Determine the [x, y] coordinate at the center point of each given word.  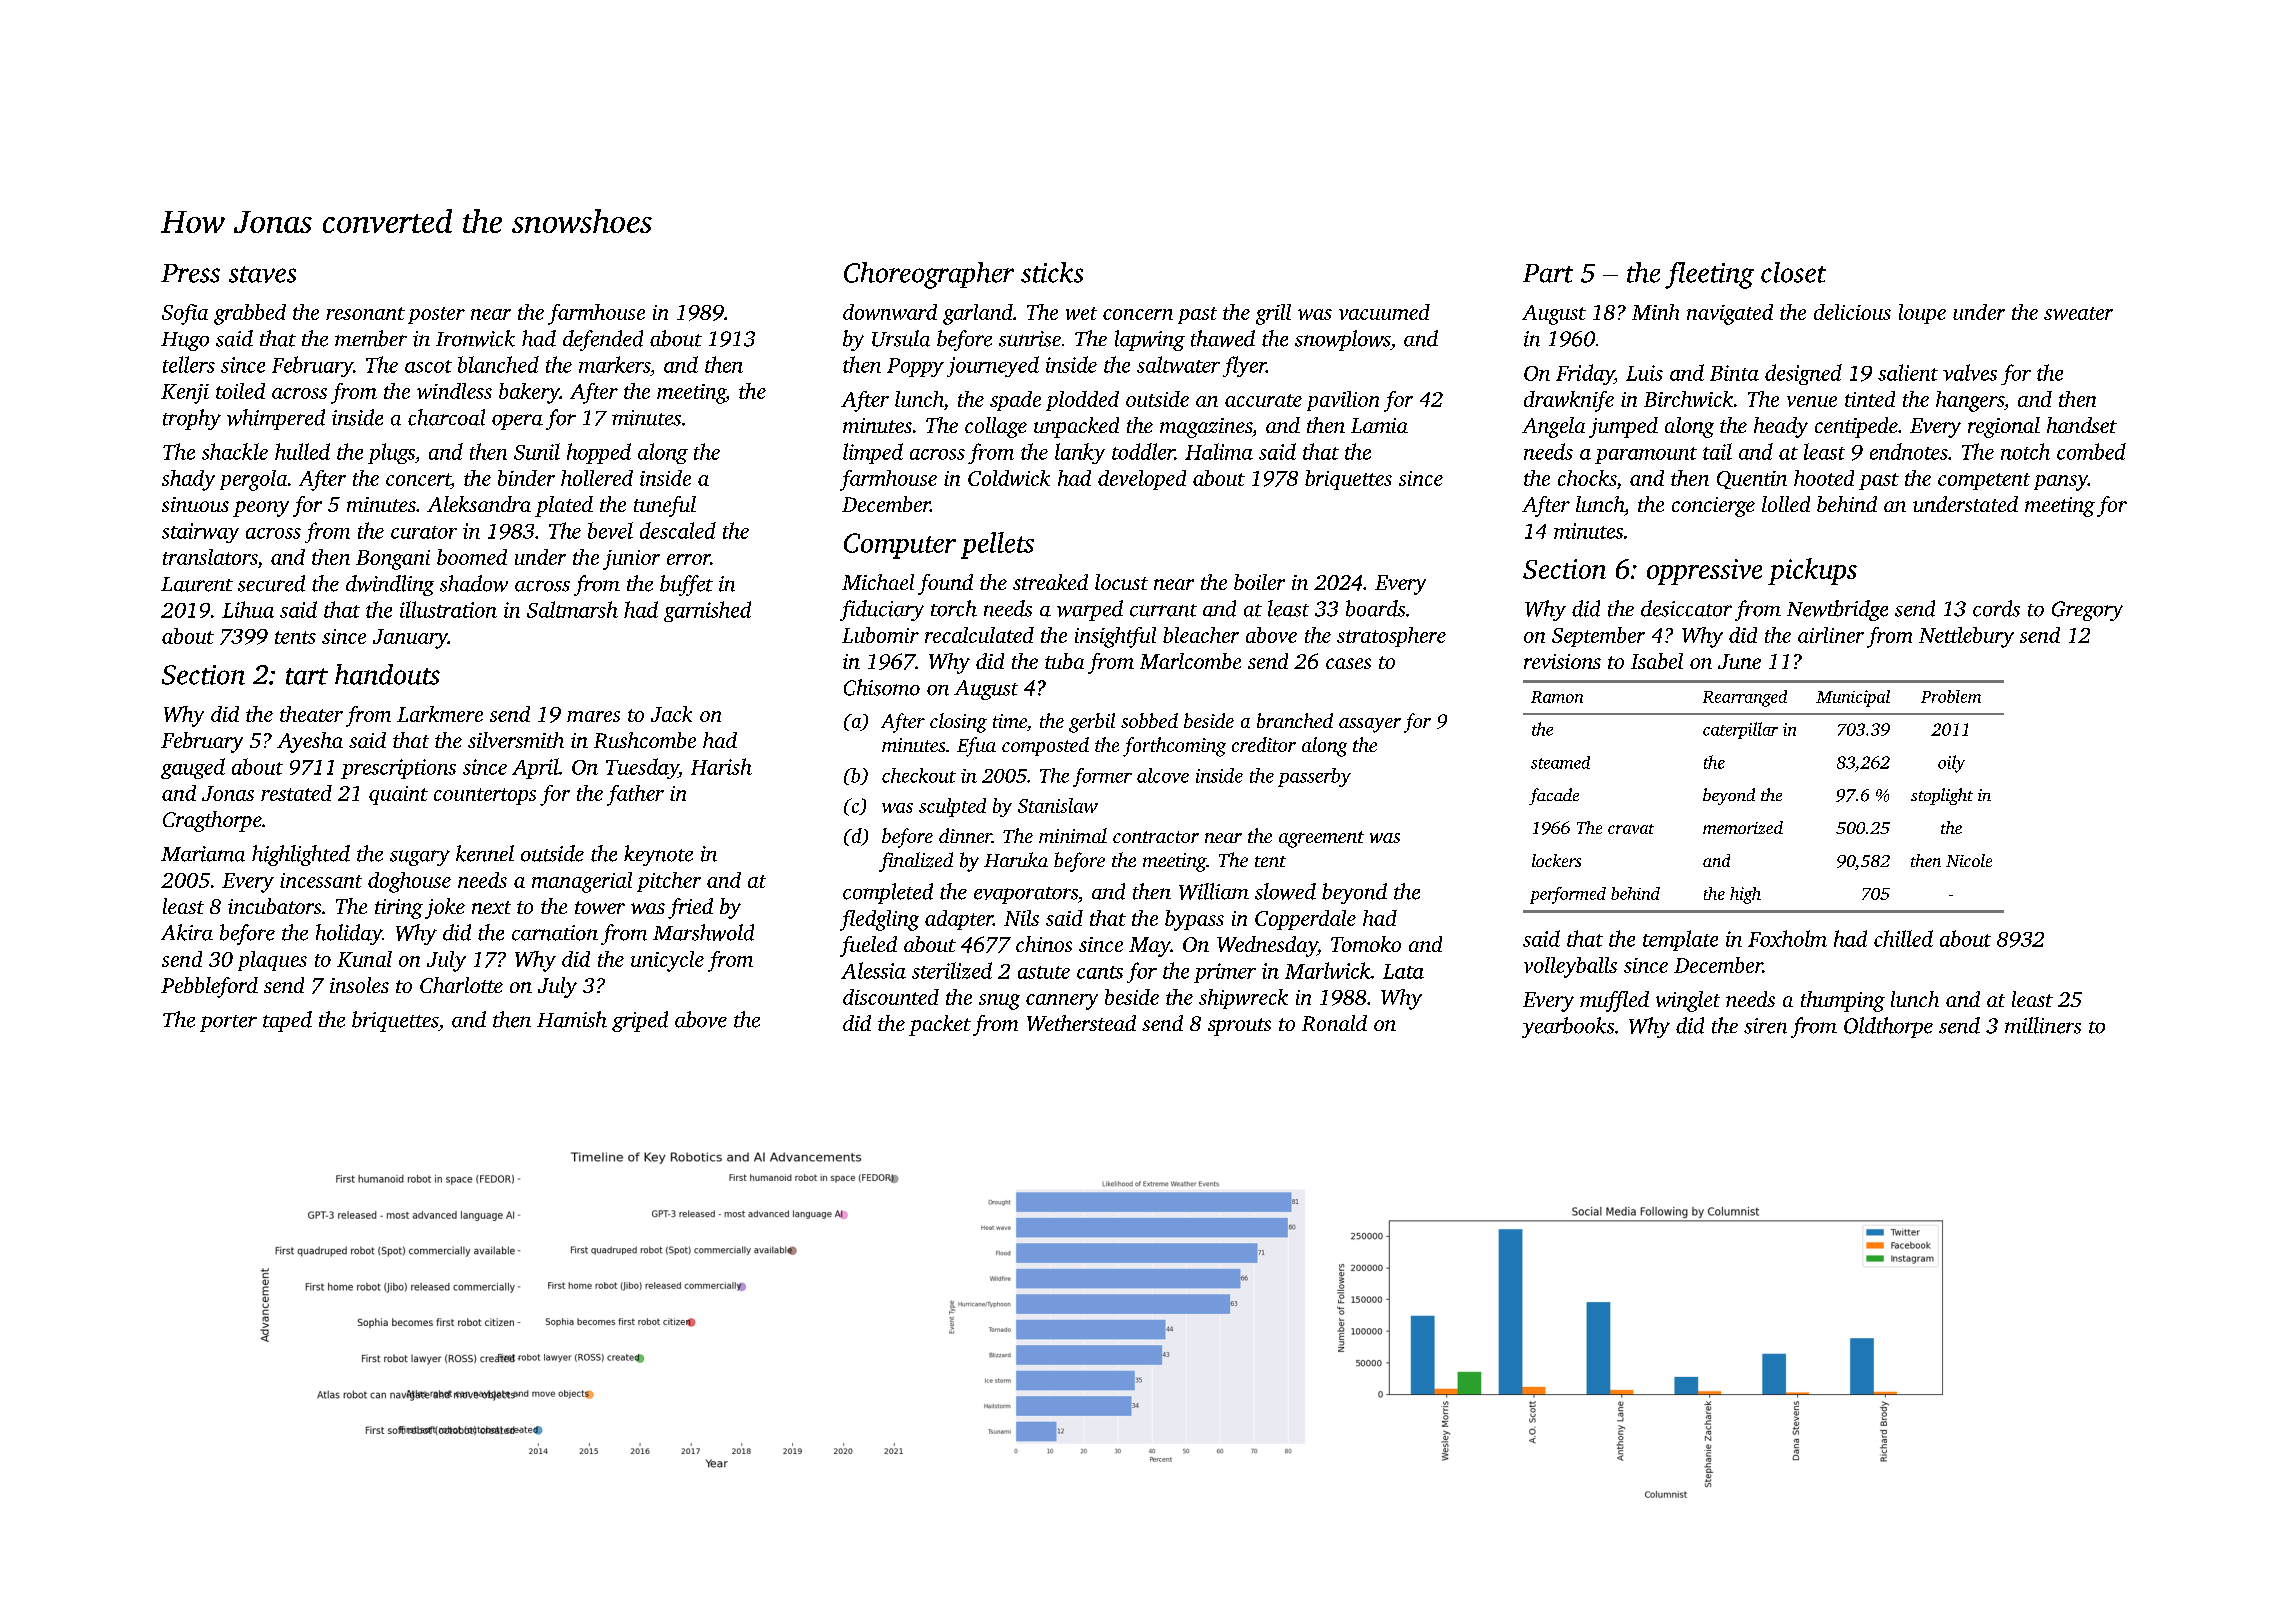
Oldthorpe [1888, 1027]
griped [640, 1021]
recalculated [979, 635]
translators [210, 557]
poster [436, 315]
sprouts [1239, 1027]
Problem [1951, 696]
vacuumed [1384, 312]
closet [1793, 272]
